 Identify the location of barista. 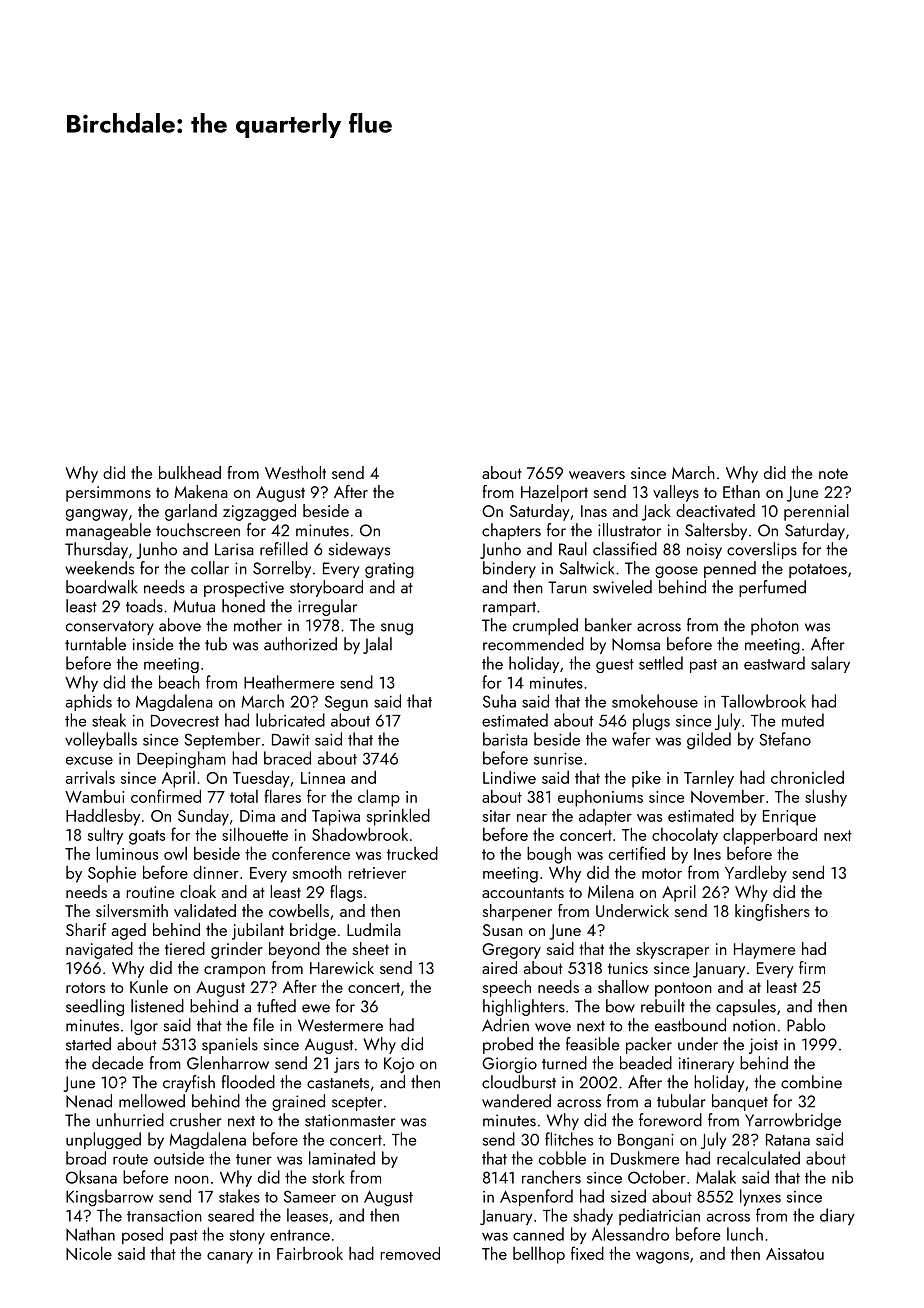
(505, 739).
